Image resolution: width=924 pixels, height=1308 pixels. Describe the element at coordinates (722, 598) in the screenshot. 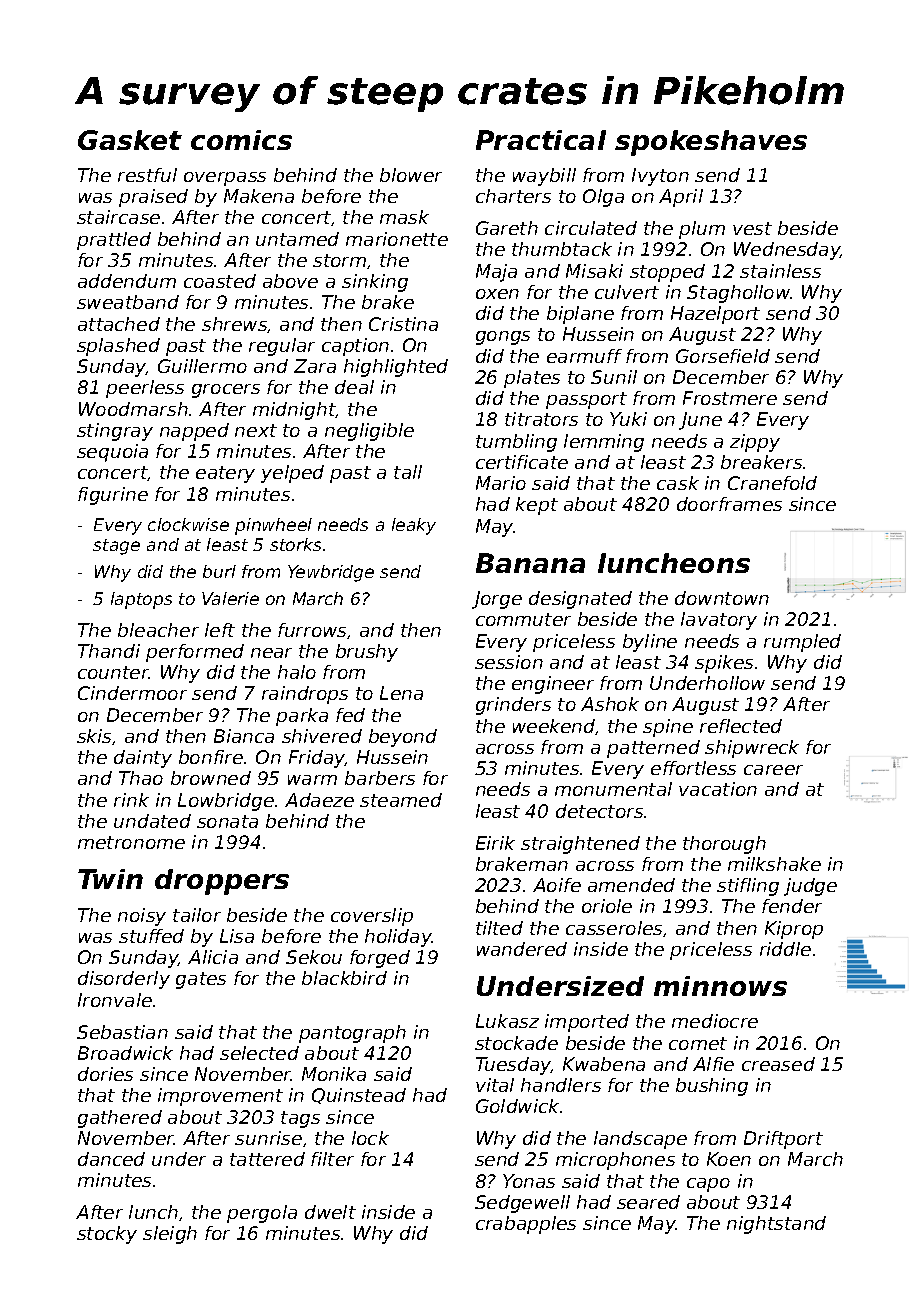

I see `downtown` at that location.
